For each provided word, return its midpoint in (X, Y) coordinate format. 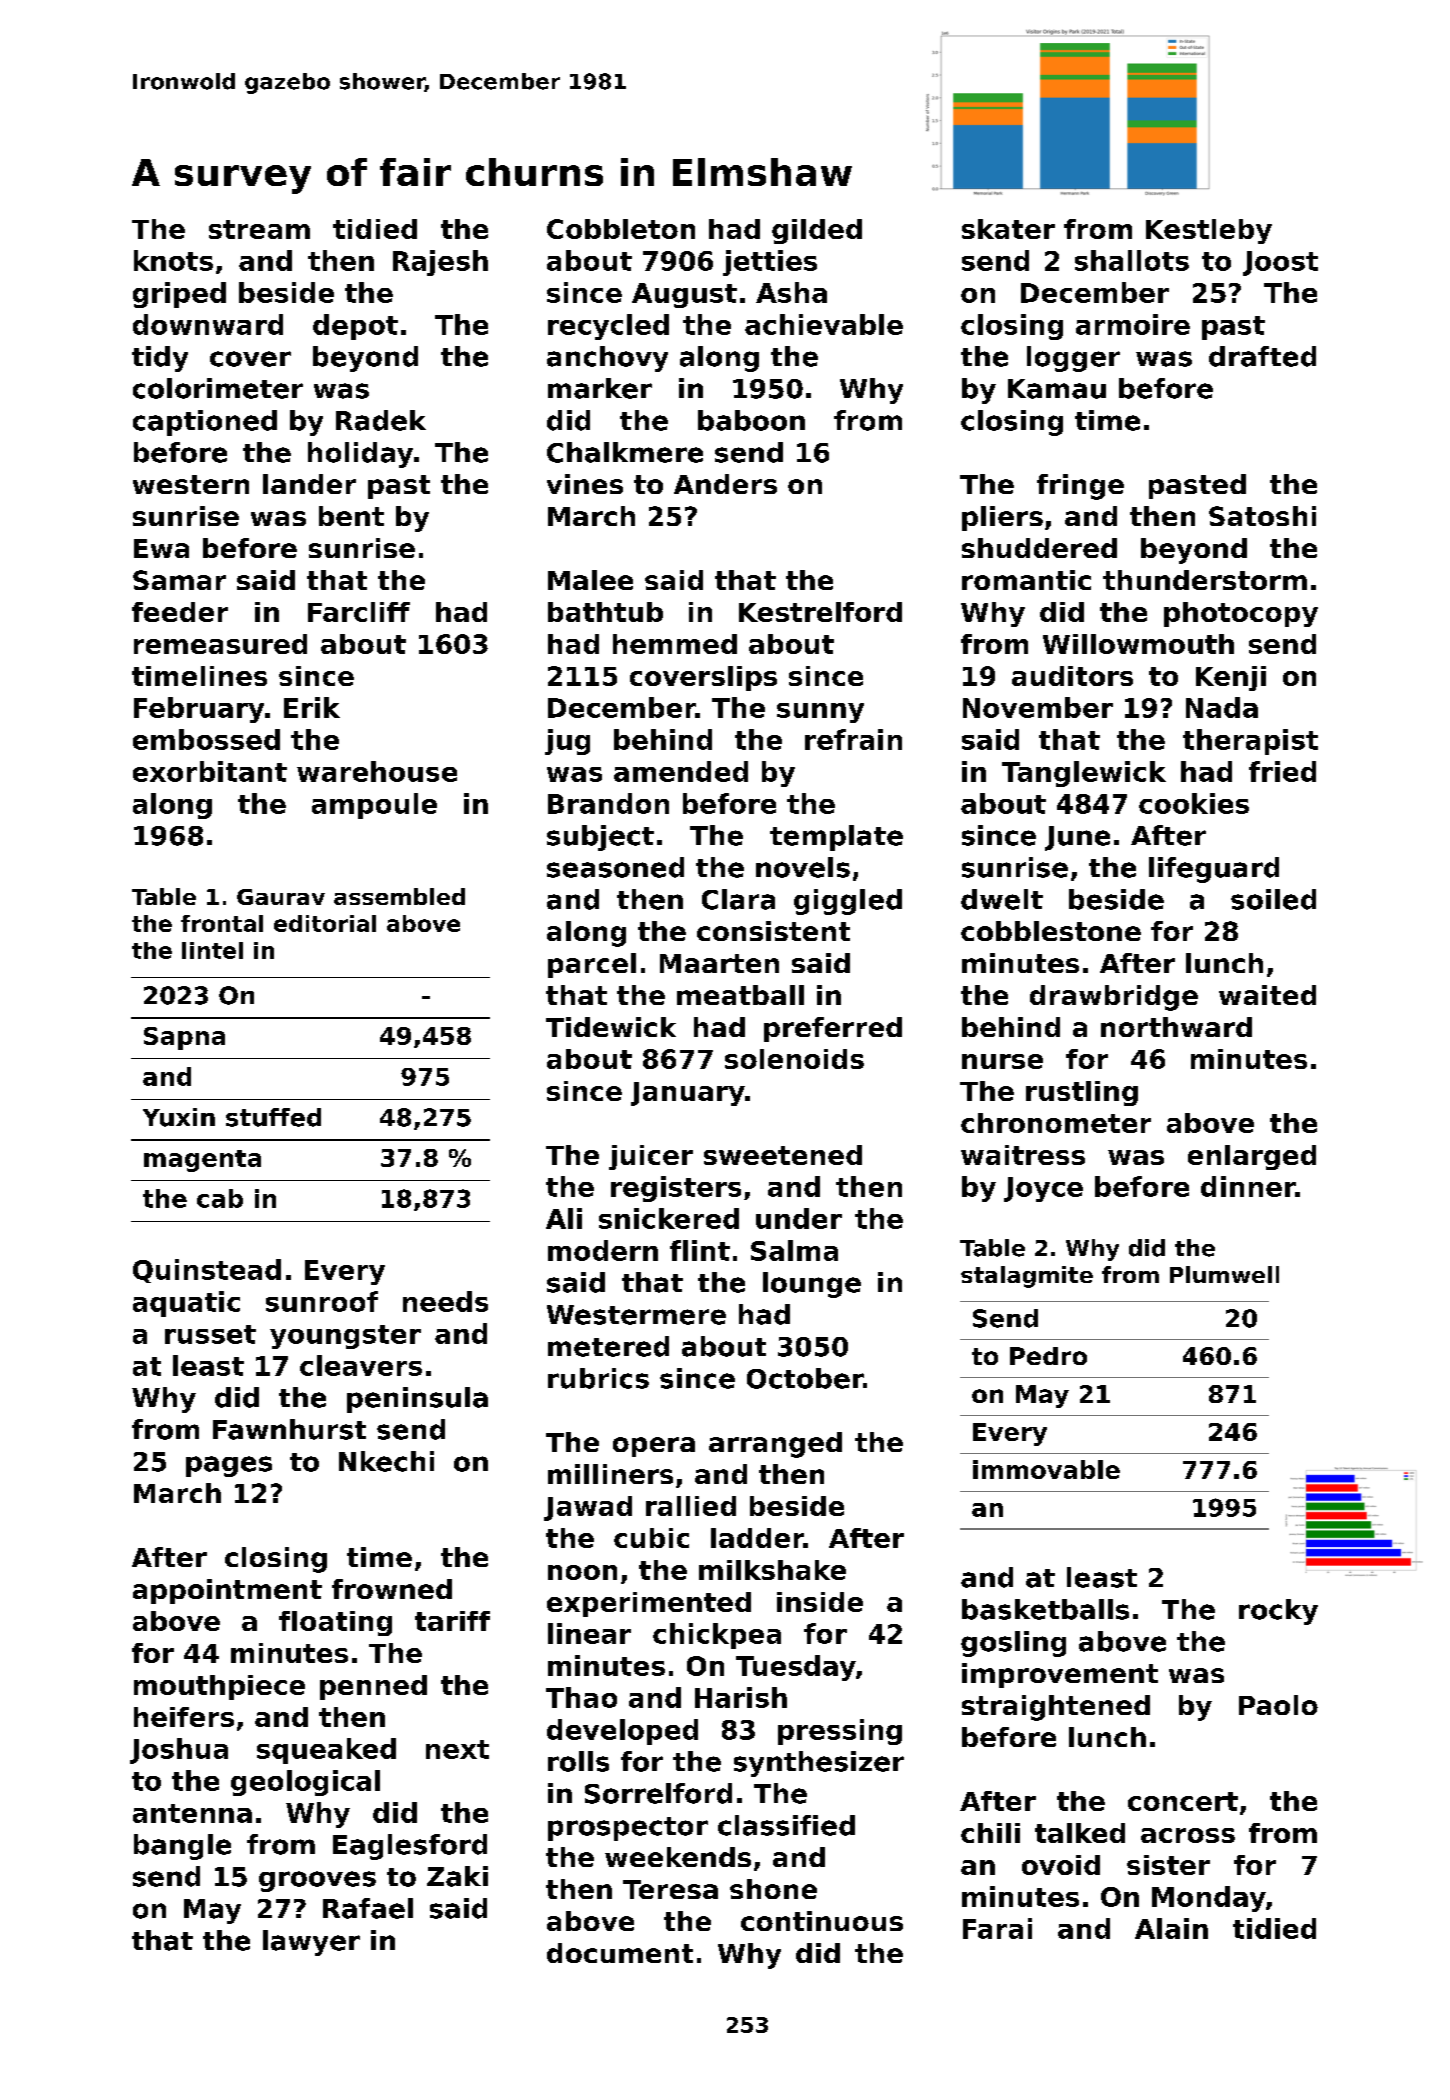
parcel (592, 965)
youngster (345, 1337)
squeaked (326, 1751)
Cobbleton (621, 229)
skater (1008, 229)
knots (173, 260)
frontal (222, 923)
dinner (1248, 1186)
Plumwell (1224, 1274)
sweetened (783, 1155)
